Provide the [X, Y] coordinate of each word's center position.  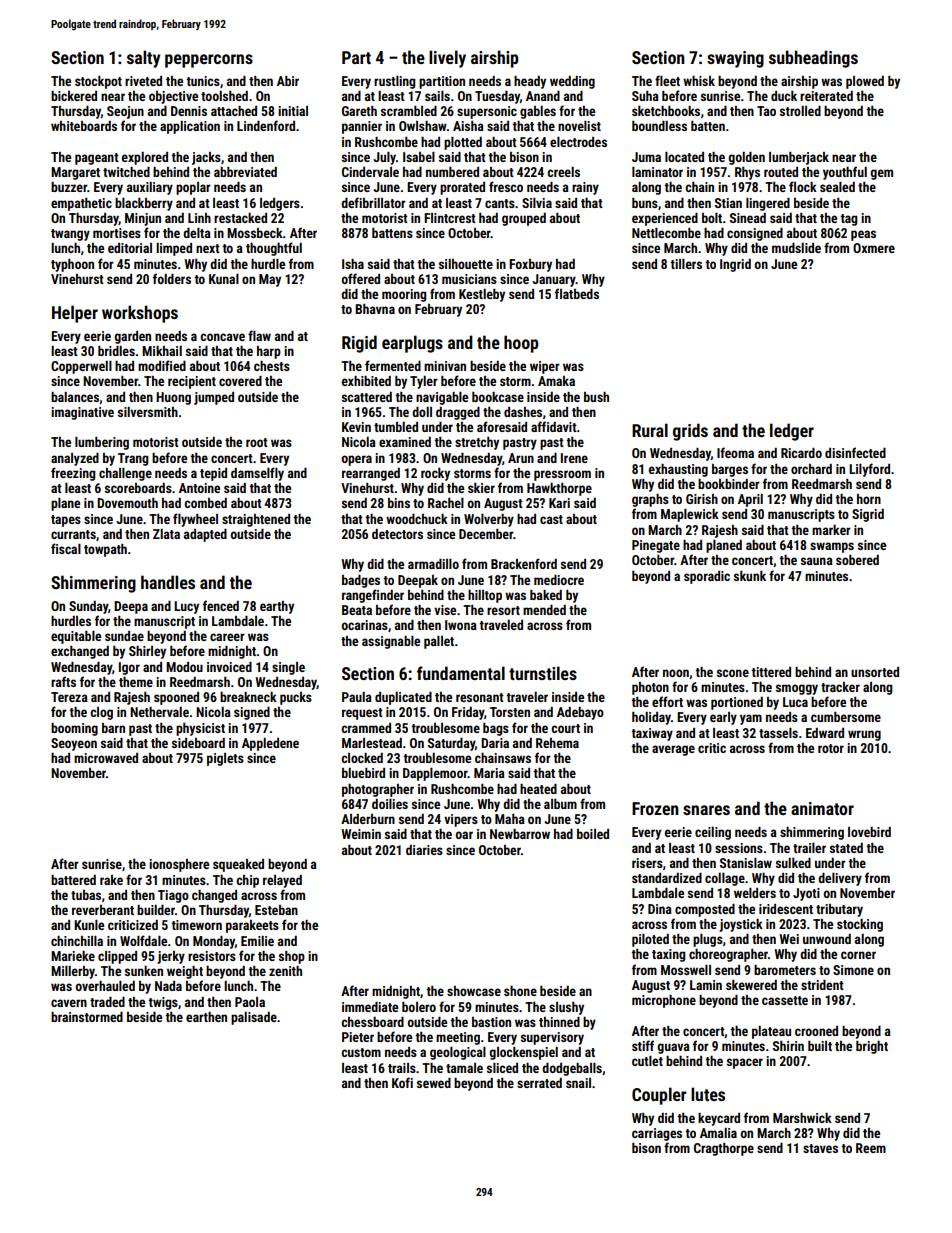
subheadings [813, 59]
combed [205, 503]
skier [481, 488]
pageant [97, 159]
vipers [461, 820]
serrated [539, 1083]
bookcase [498, 397]
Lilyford [869, 470]
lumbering [102, 443]
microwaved [106, 758]
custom [361, 1052]
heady [530, 82]
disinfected [855, 452]
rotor [831, 748]
